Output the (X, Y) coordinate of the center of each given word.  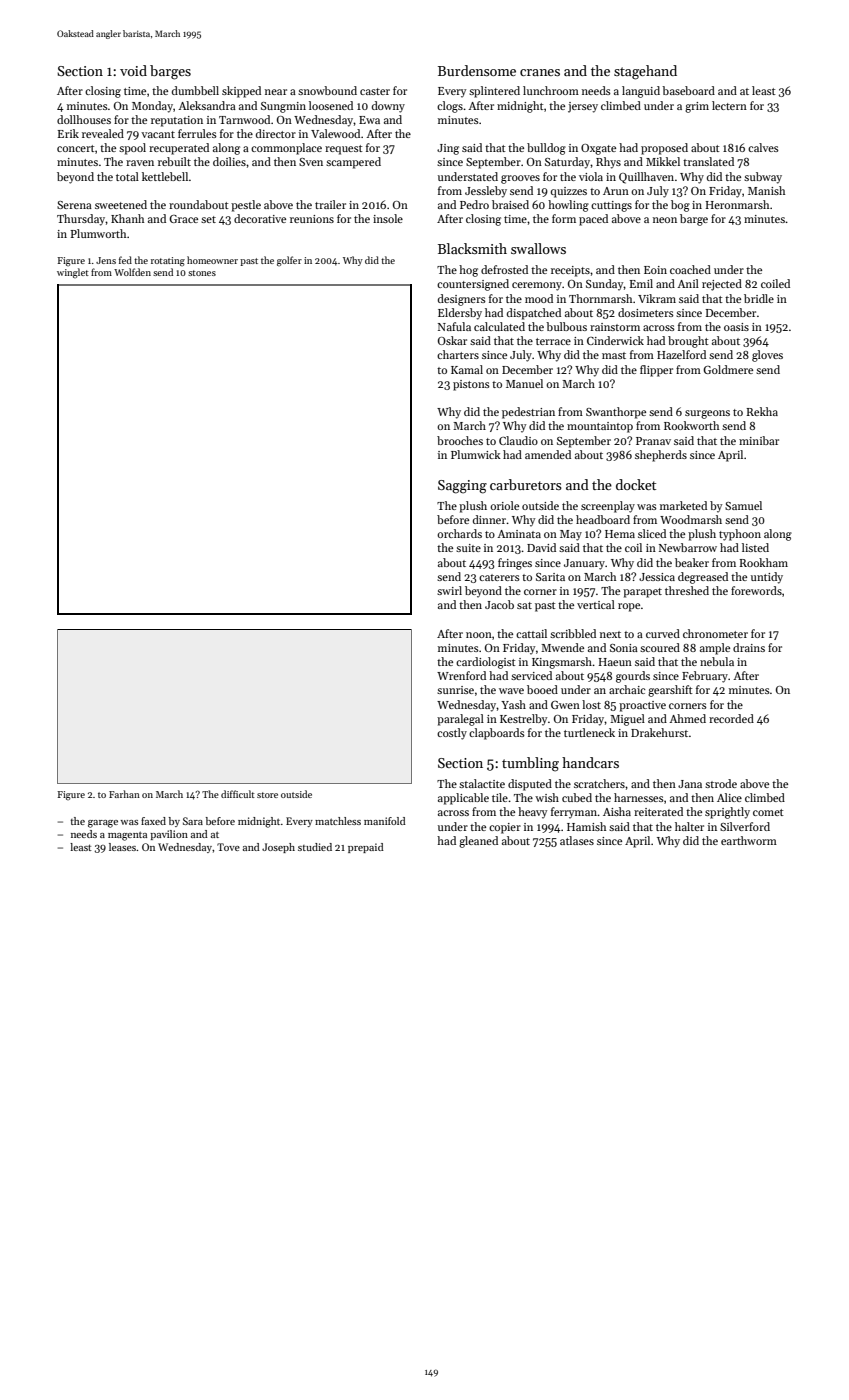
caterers (499, 577)
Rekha (762, 411)
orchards (459, 533)
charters (458, 354)
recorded (731, 718)
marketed (683, 505)
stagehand (645, 72)
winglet (73, 273)
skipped (241, 92)
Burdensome (477, 70)
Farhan (124, 794)
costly (452, 734)
